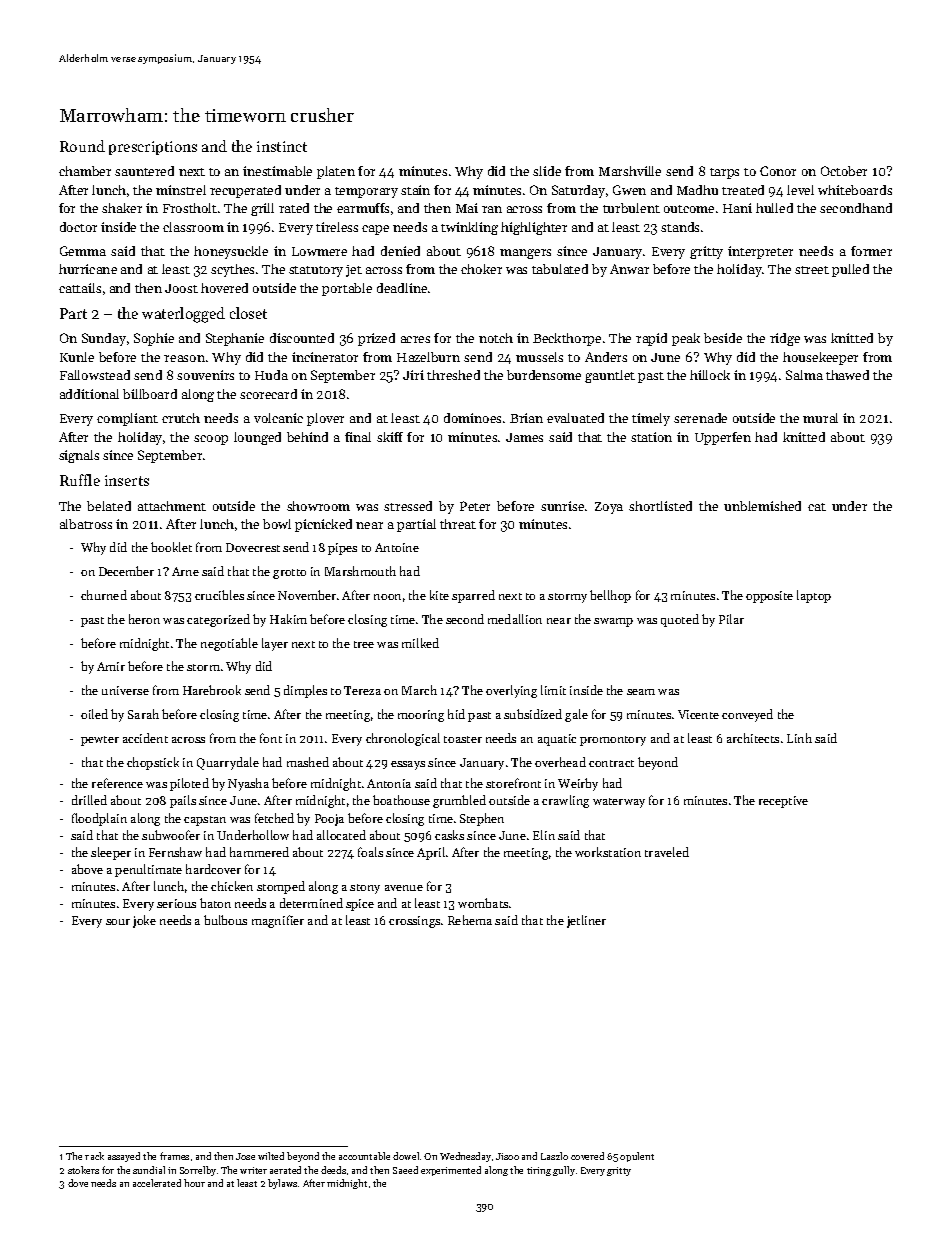  I want to click on serious, so click(176, 903).
